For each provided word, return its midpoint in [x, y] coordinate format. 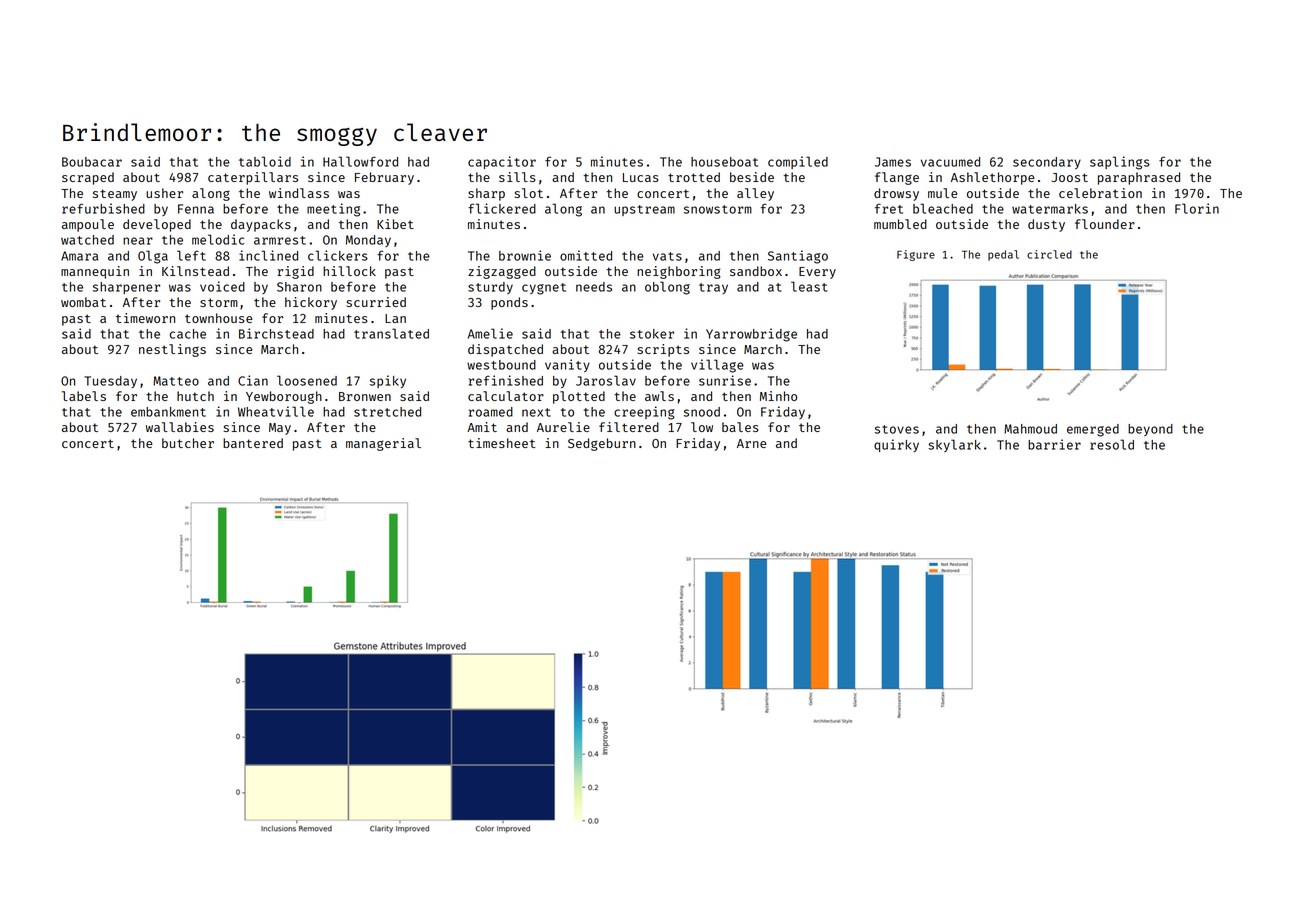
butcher [188, 443]
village [717, 366]
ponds [509, 303]
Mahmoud [1030, 429]
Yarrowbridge [751, 335]
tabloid [265, 161]
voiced [222, 286]
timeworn [145, 318]
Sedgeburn [602, 444]
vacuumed [950, 162]
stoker [652, 334]
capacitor [502, 162]
